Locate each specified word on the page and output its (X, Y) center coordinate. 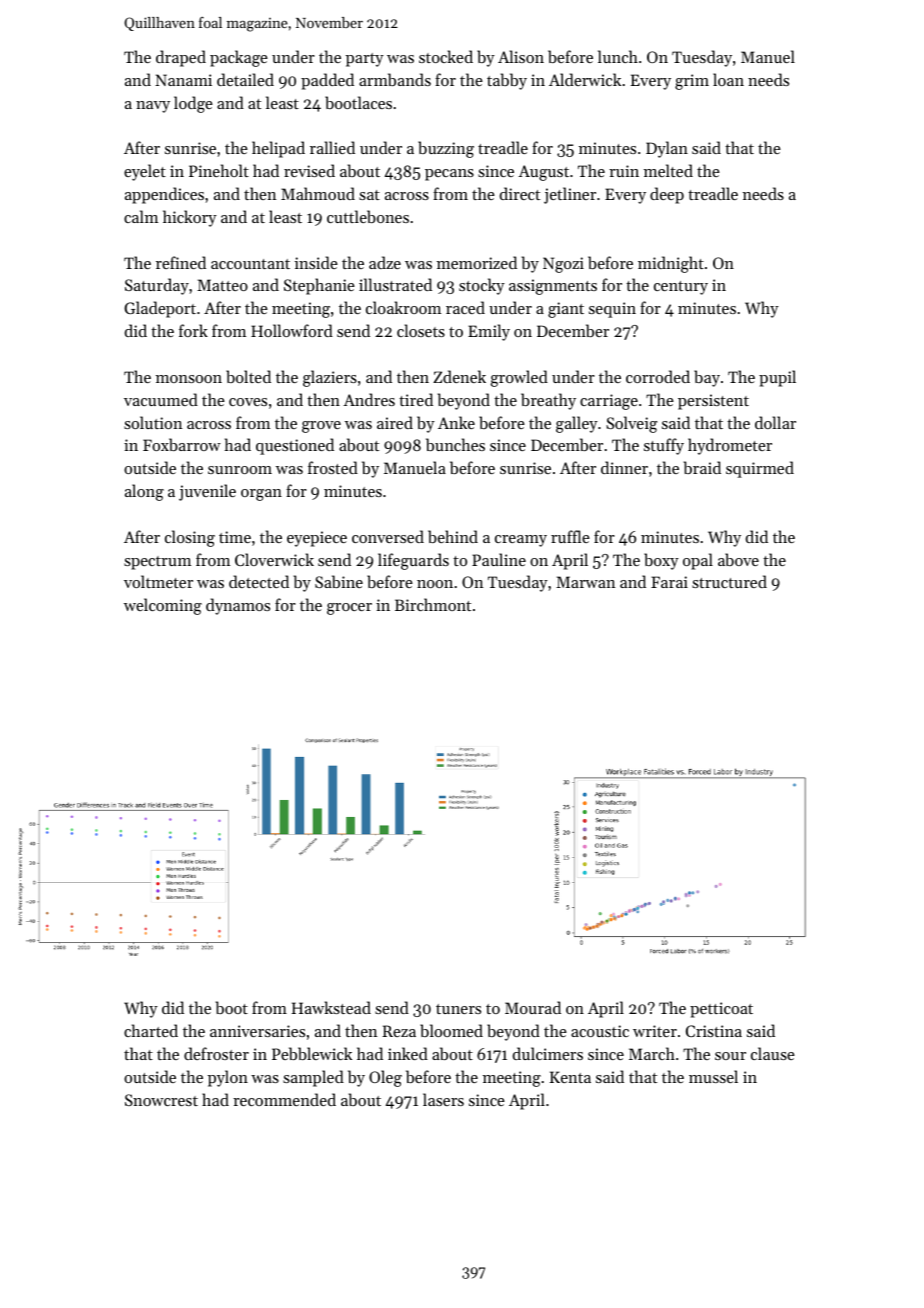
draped (181, 58)
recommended (284, 1099)
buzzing (446, 149)
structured (729, 581)
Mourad (533, 1007)
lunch (618, 56)
